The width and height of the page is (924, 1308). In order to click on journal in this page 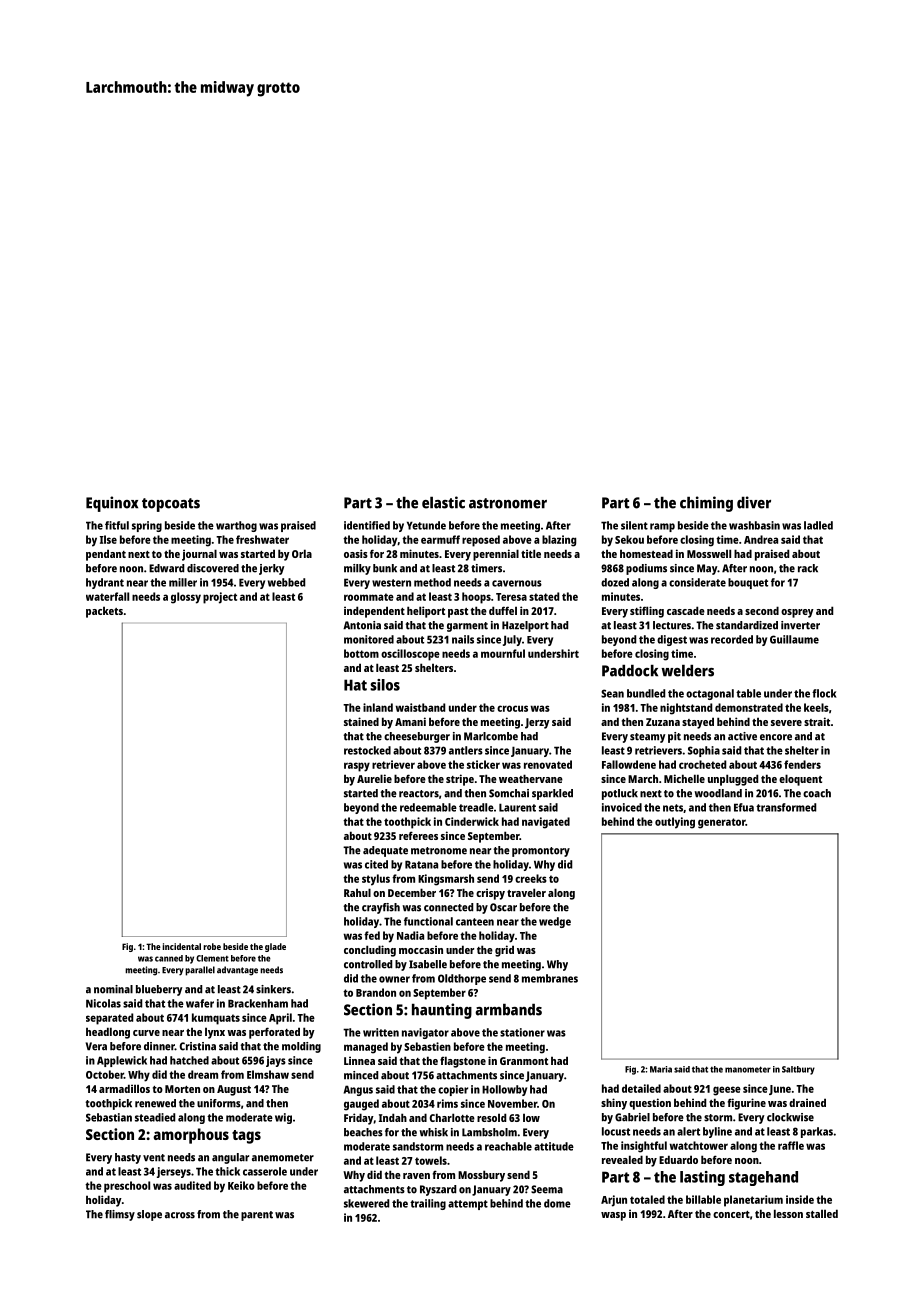, I will do `click(199, 555)`.
